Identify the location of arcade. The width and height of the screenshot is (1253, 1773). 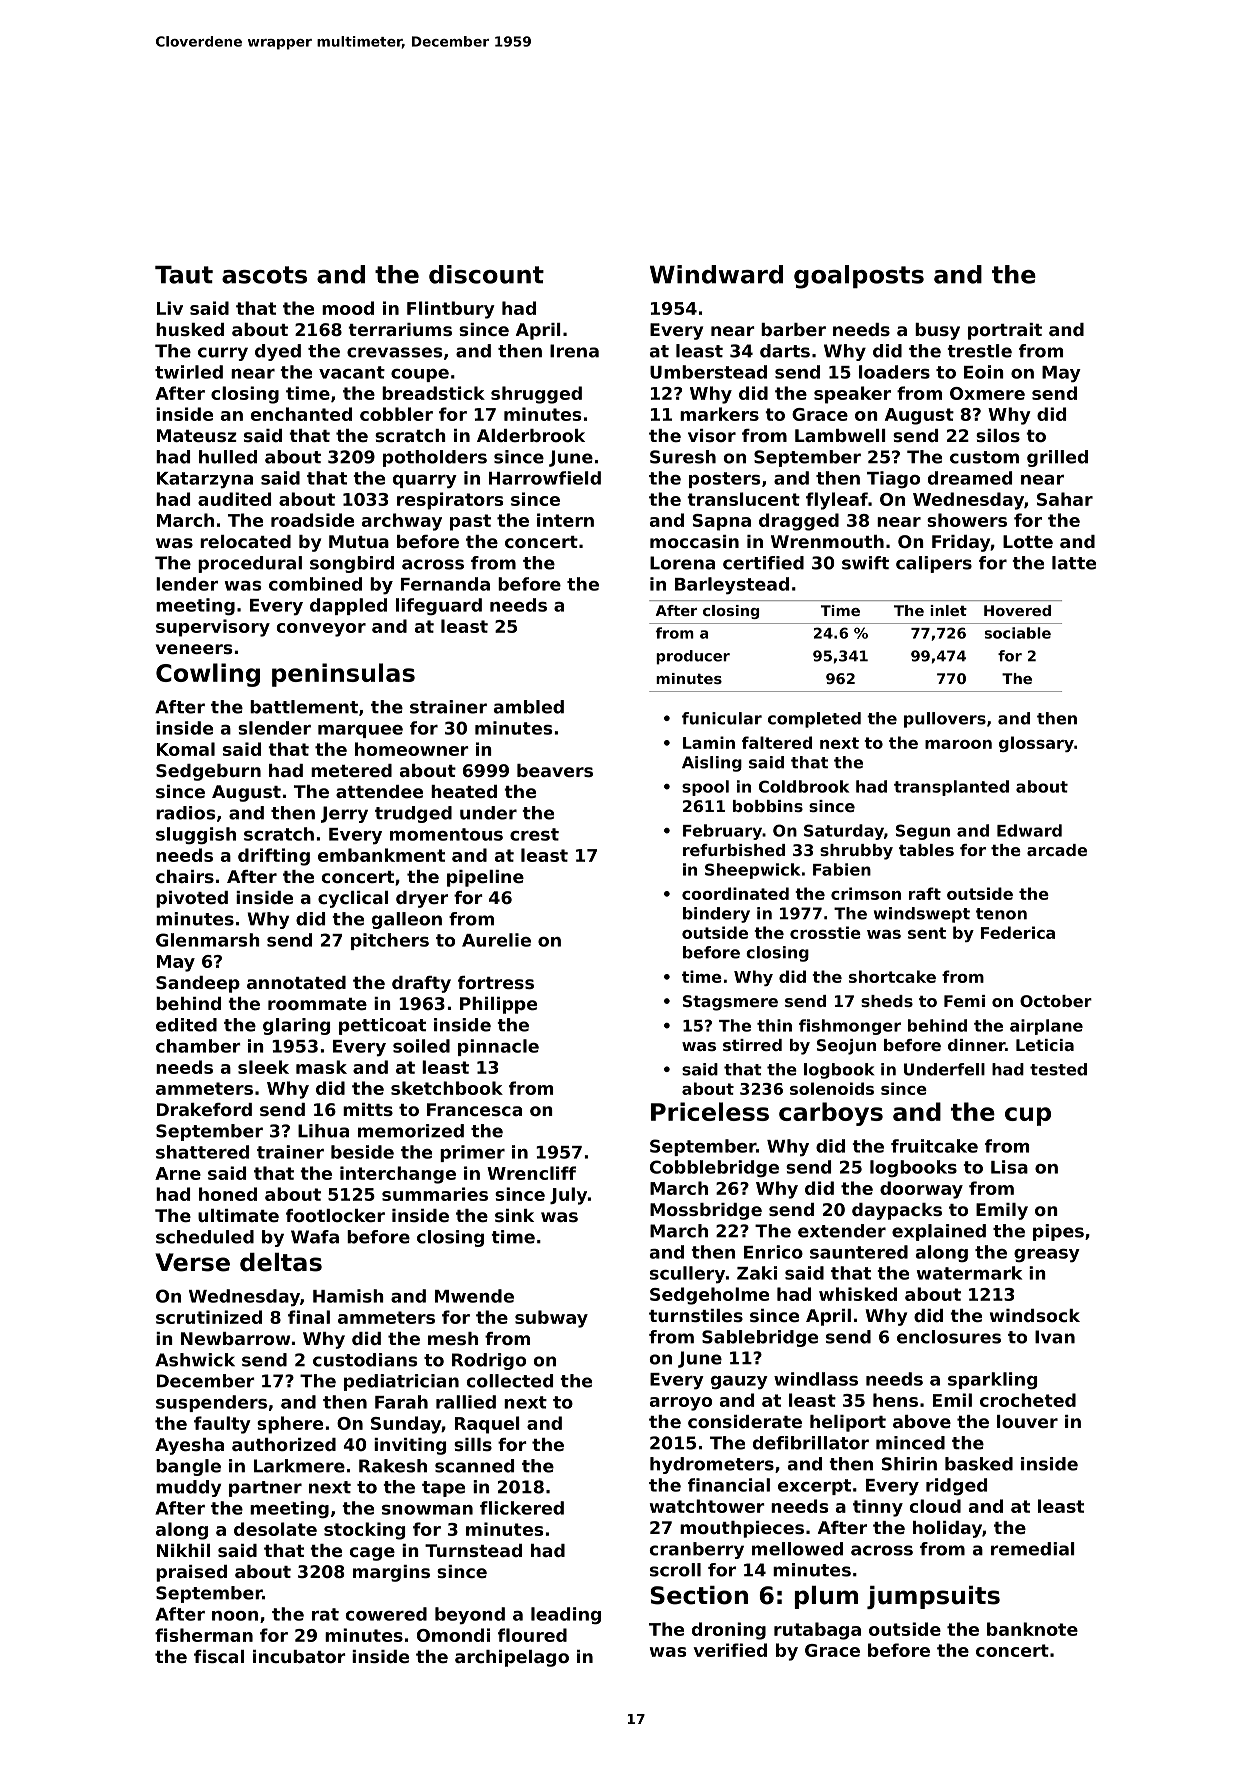
(1057, 850).
